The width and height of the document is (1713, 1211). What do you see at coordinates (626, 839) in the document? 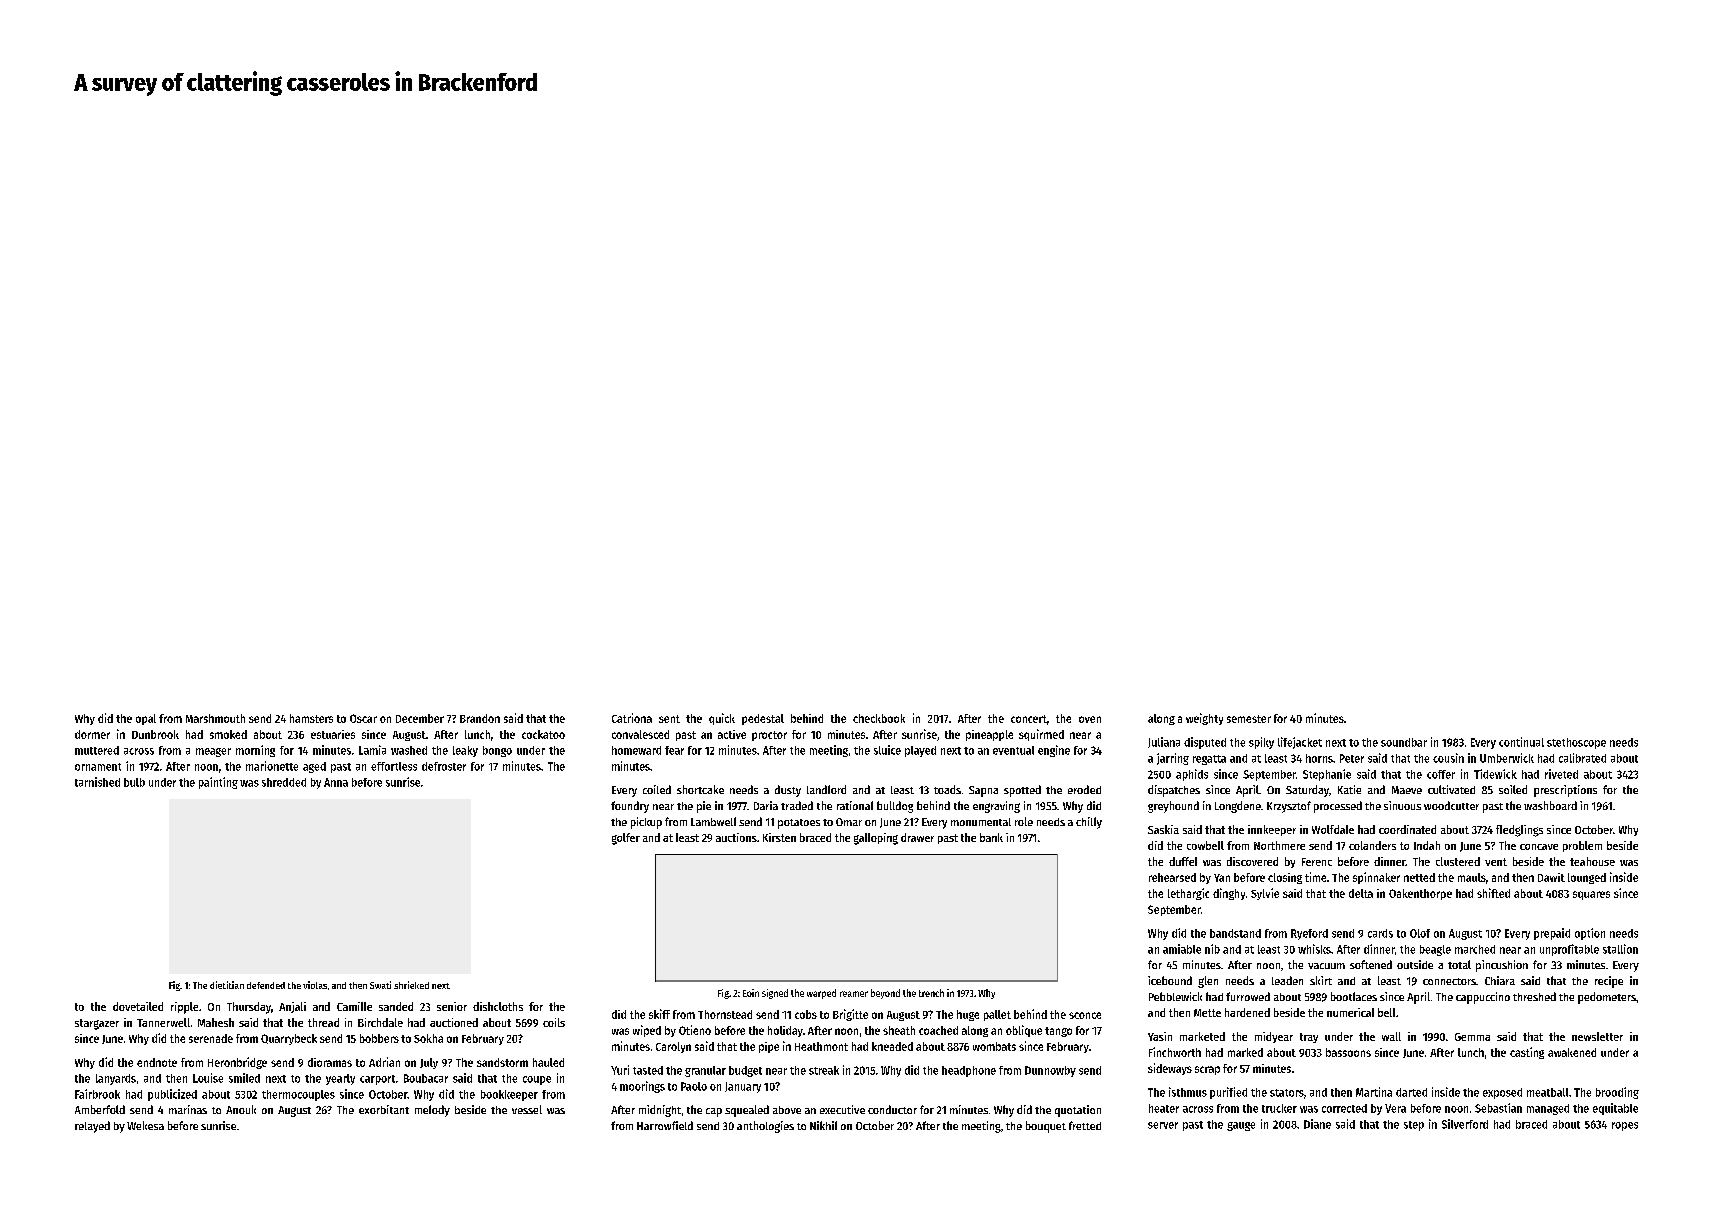
I see `golfer` at bounding box center [626, 839].
